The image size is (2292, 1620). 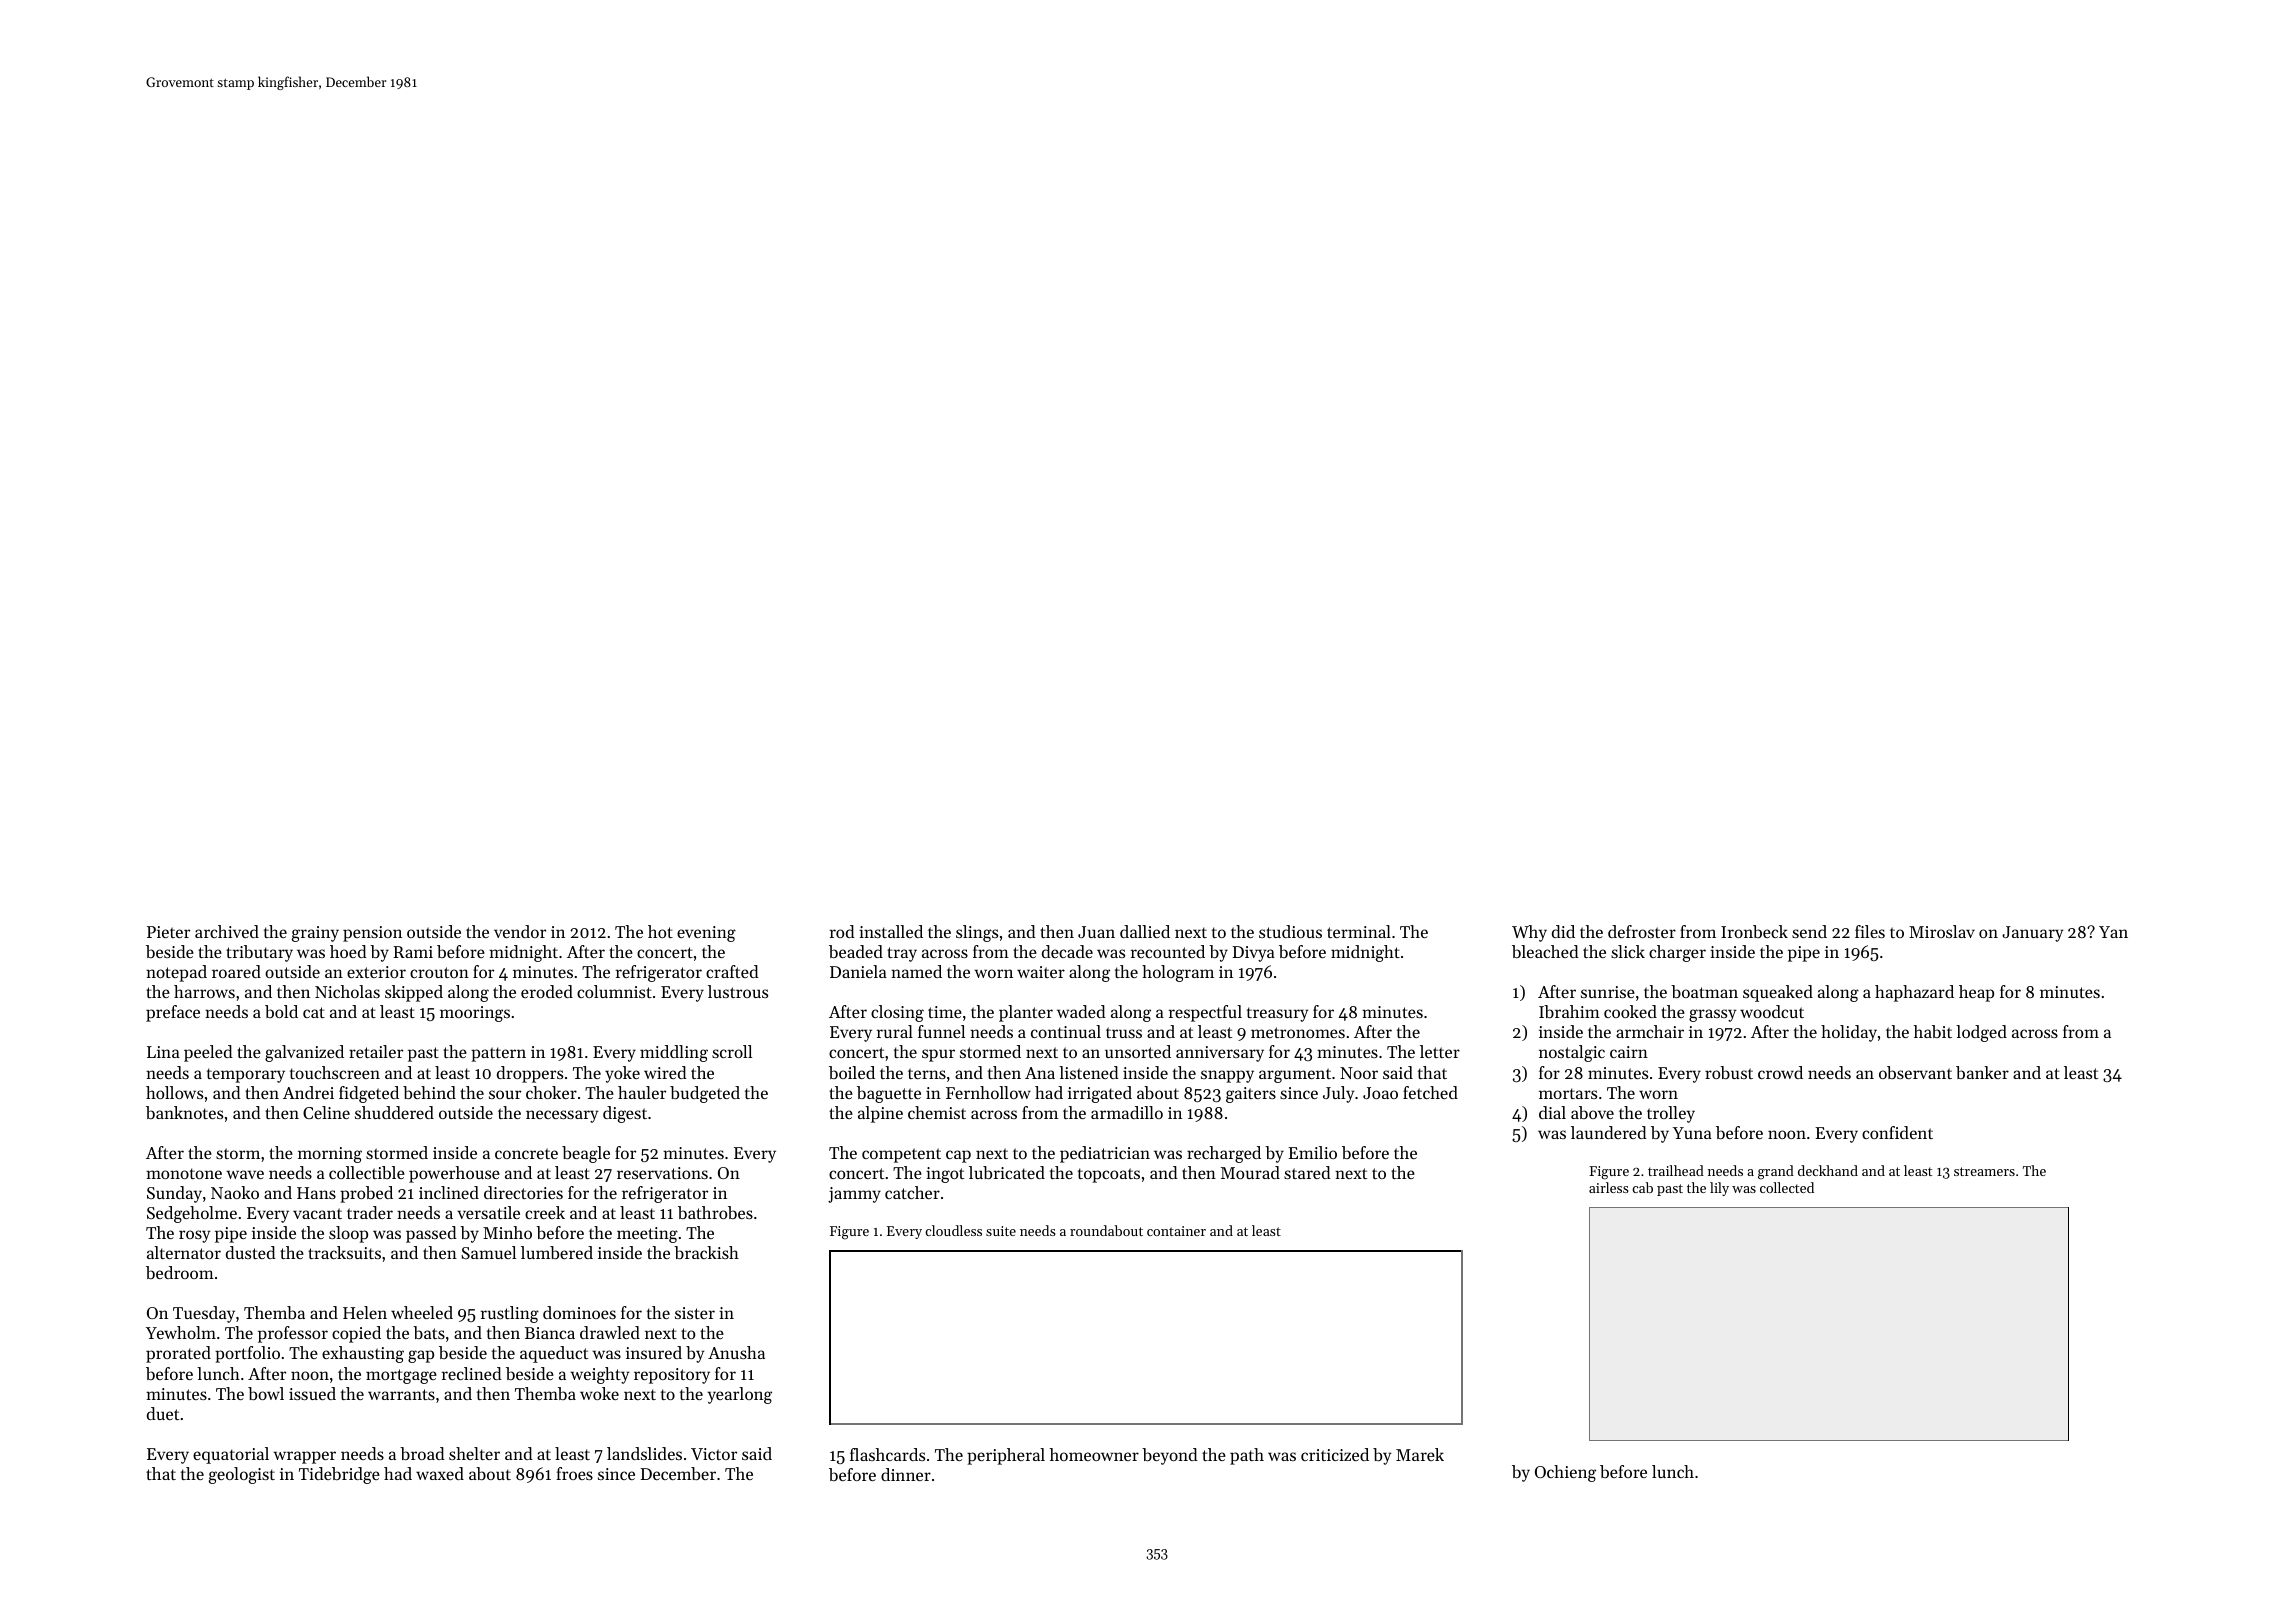 What do you see at coordinates (706, 1252) in the screenshot?
I see `brackish` at bounding box center [706, 1252].
